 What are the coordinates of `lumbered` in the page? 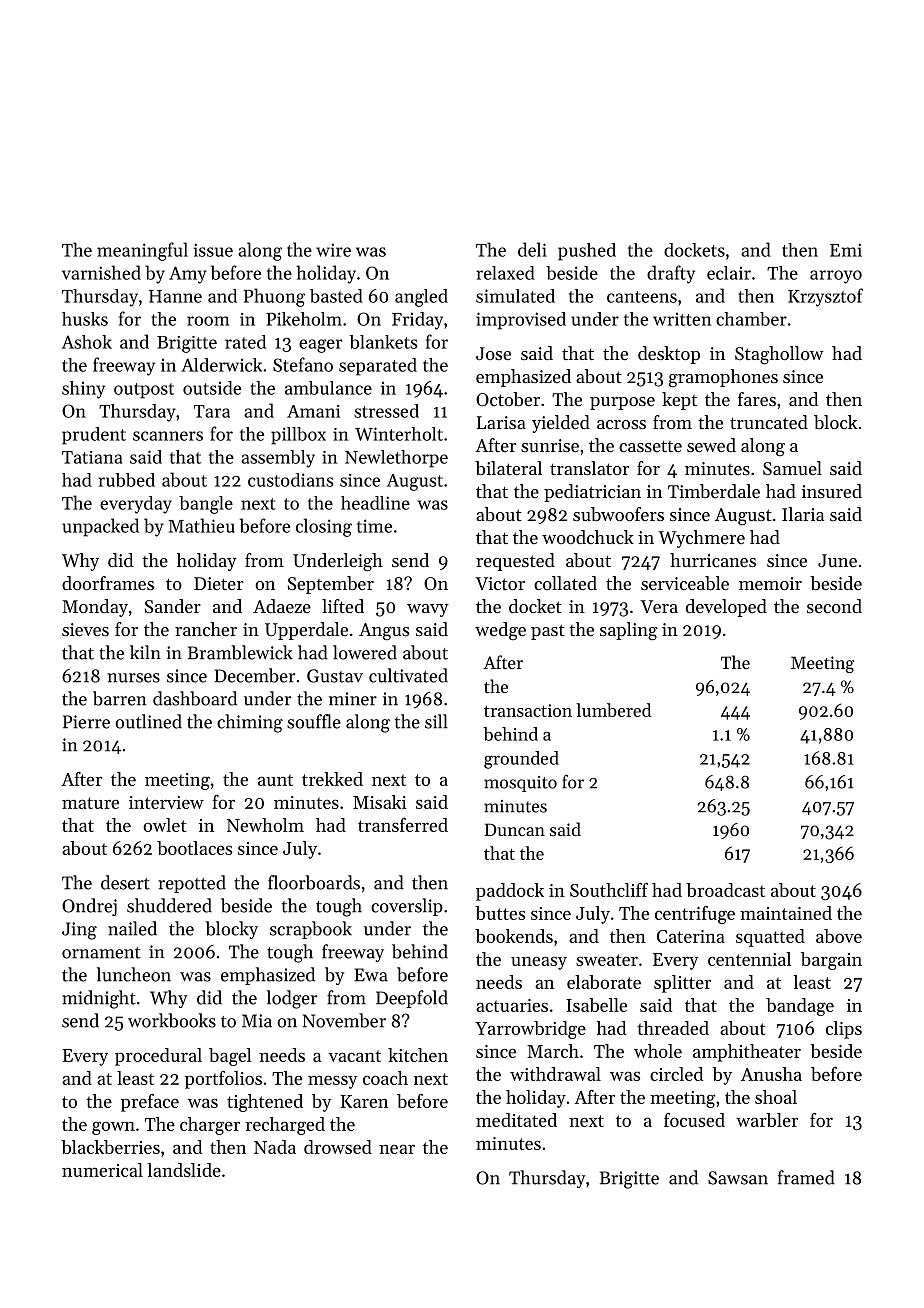 It's located at (613, 710).
